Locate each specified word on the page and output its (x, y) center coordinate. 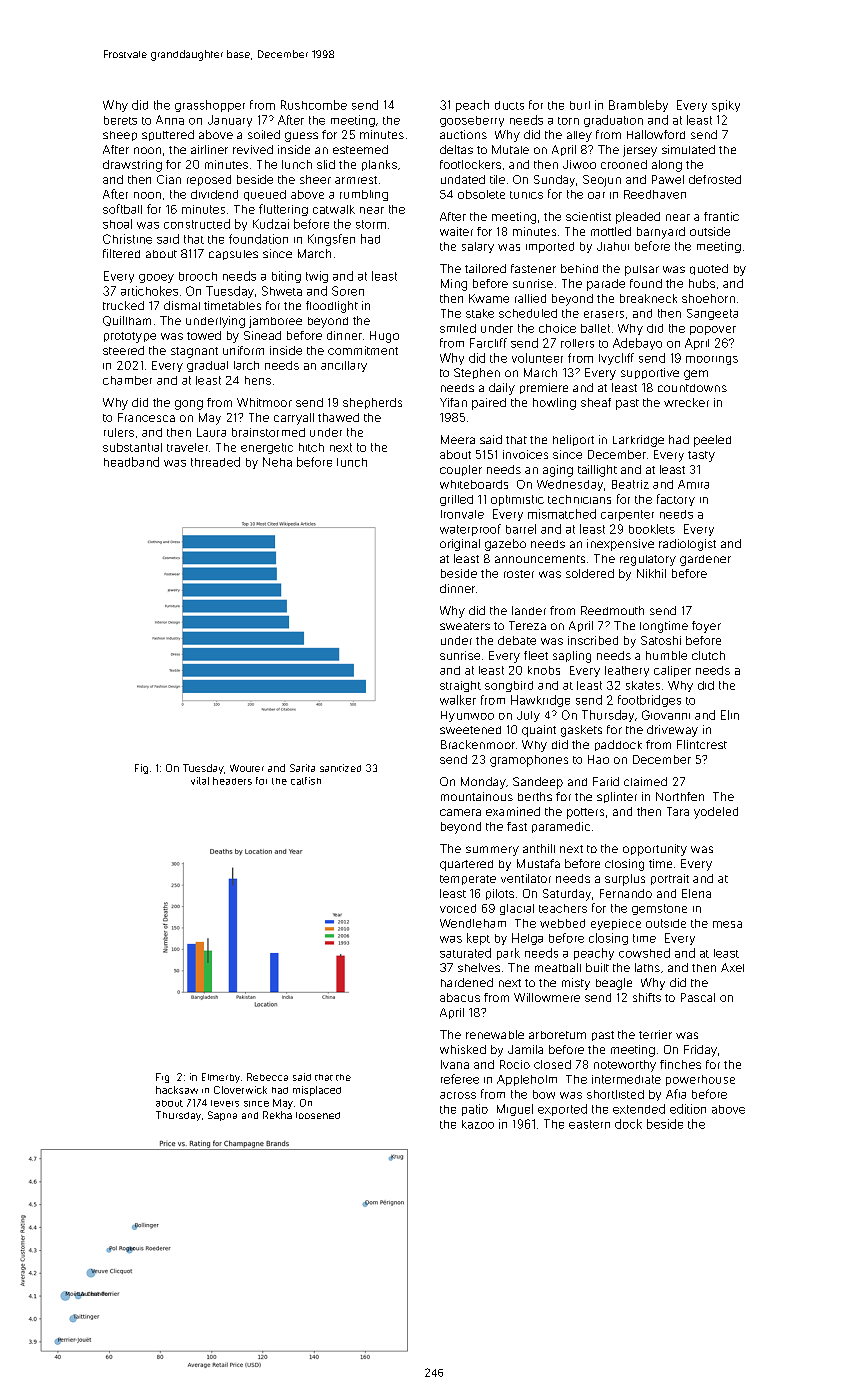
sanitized (340, 768)
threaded (215, 462)
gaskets (581, 731)
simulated (688, 149)
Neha (277, 462)
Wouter (247, 768)
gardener (705, 560)
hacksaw (177, 1090)
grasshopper (210, 106)
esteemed (360, 149)
